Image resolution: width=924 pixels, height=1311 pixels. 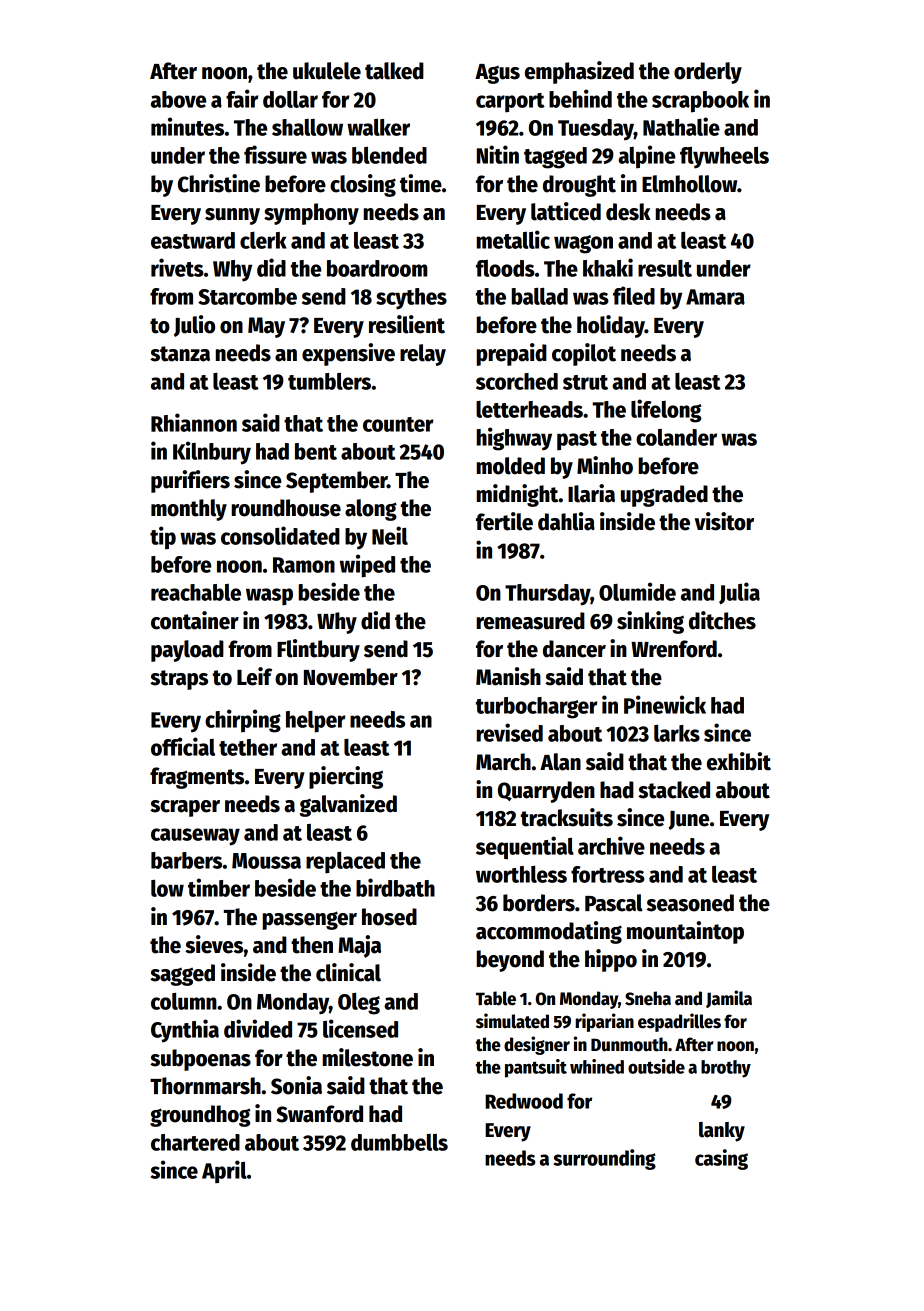 I want to click on scythes, so click(x=411, y=299).
